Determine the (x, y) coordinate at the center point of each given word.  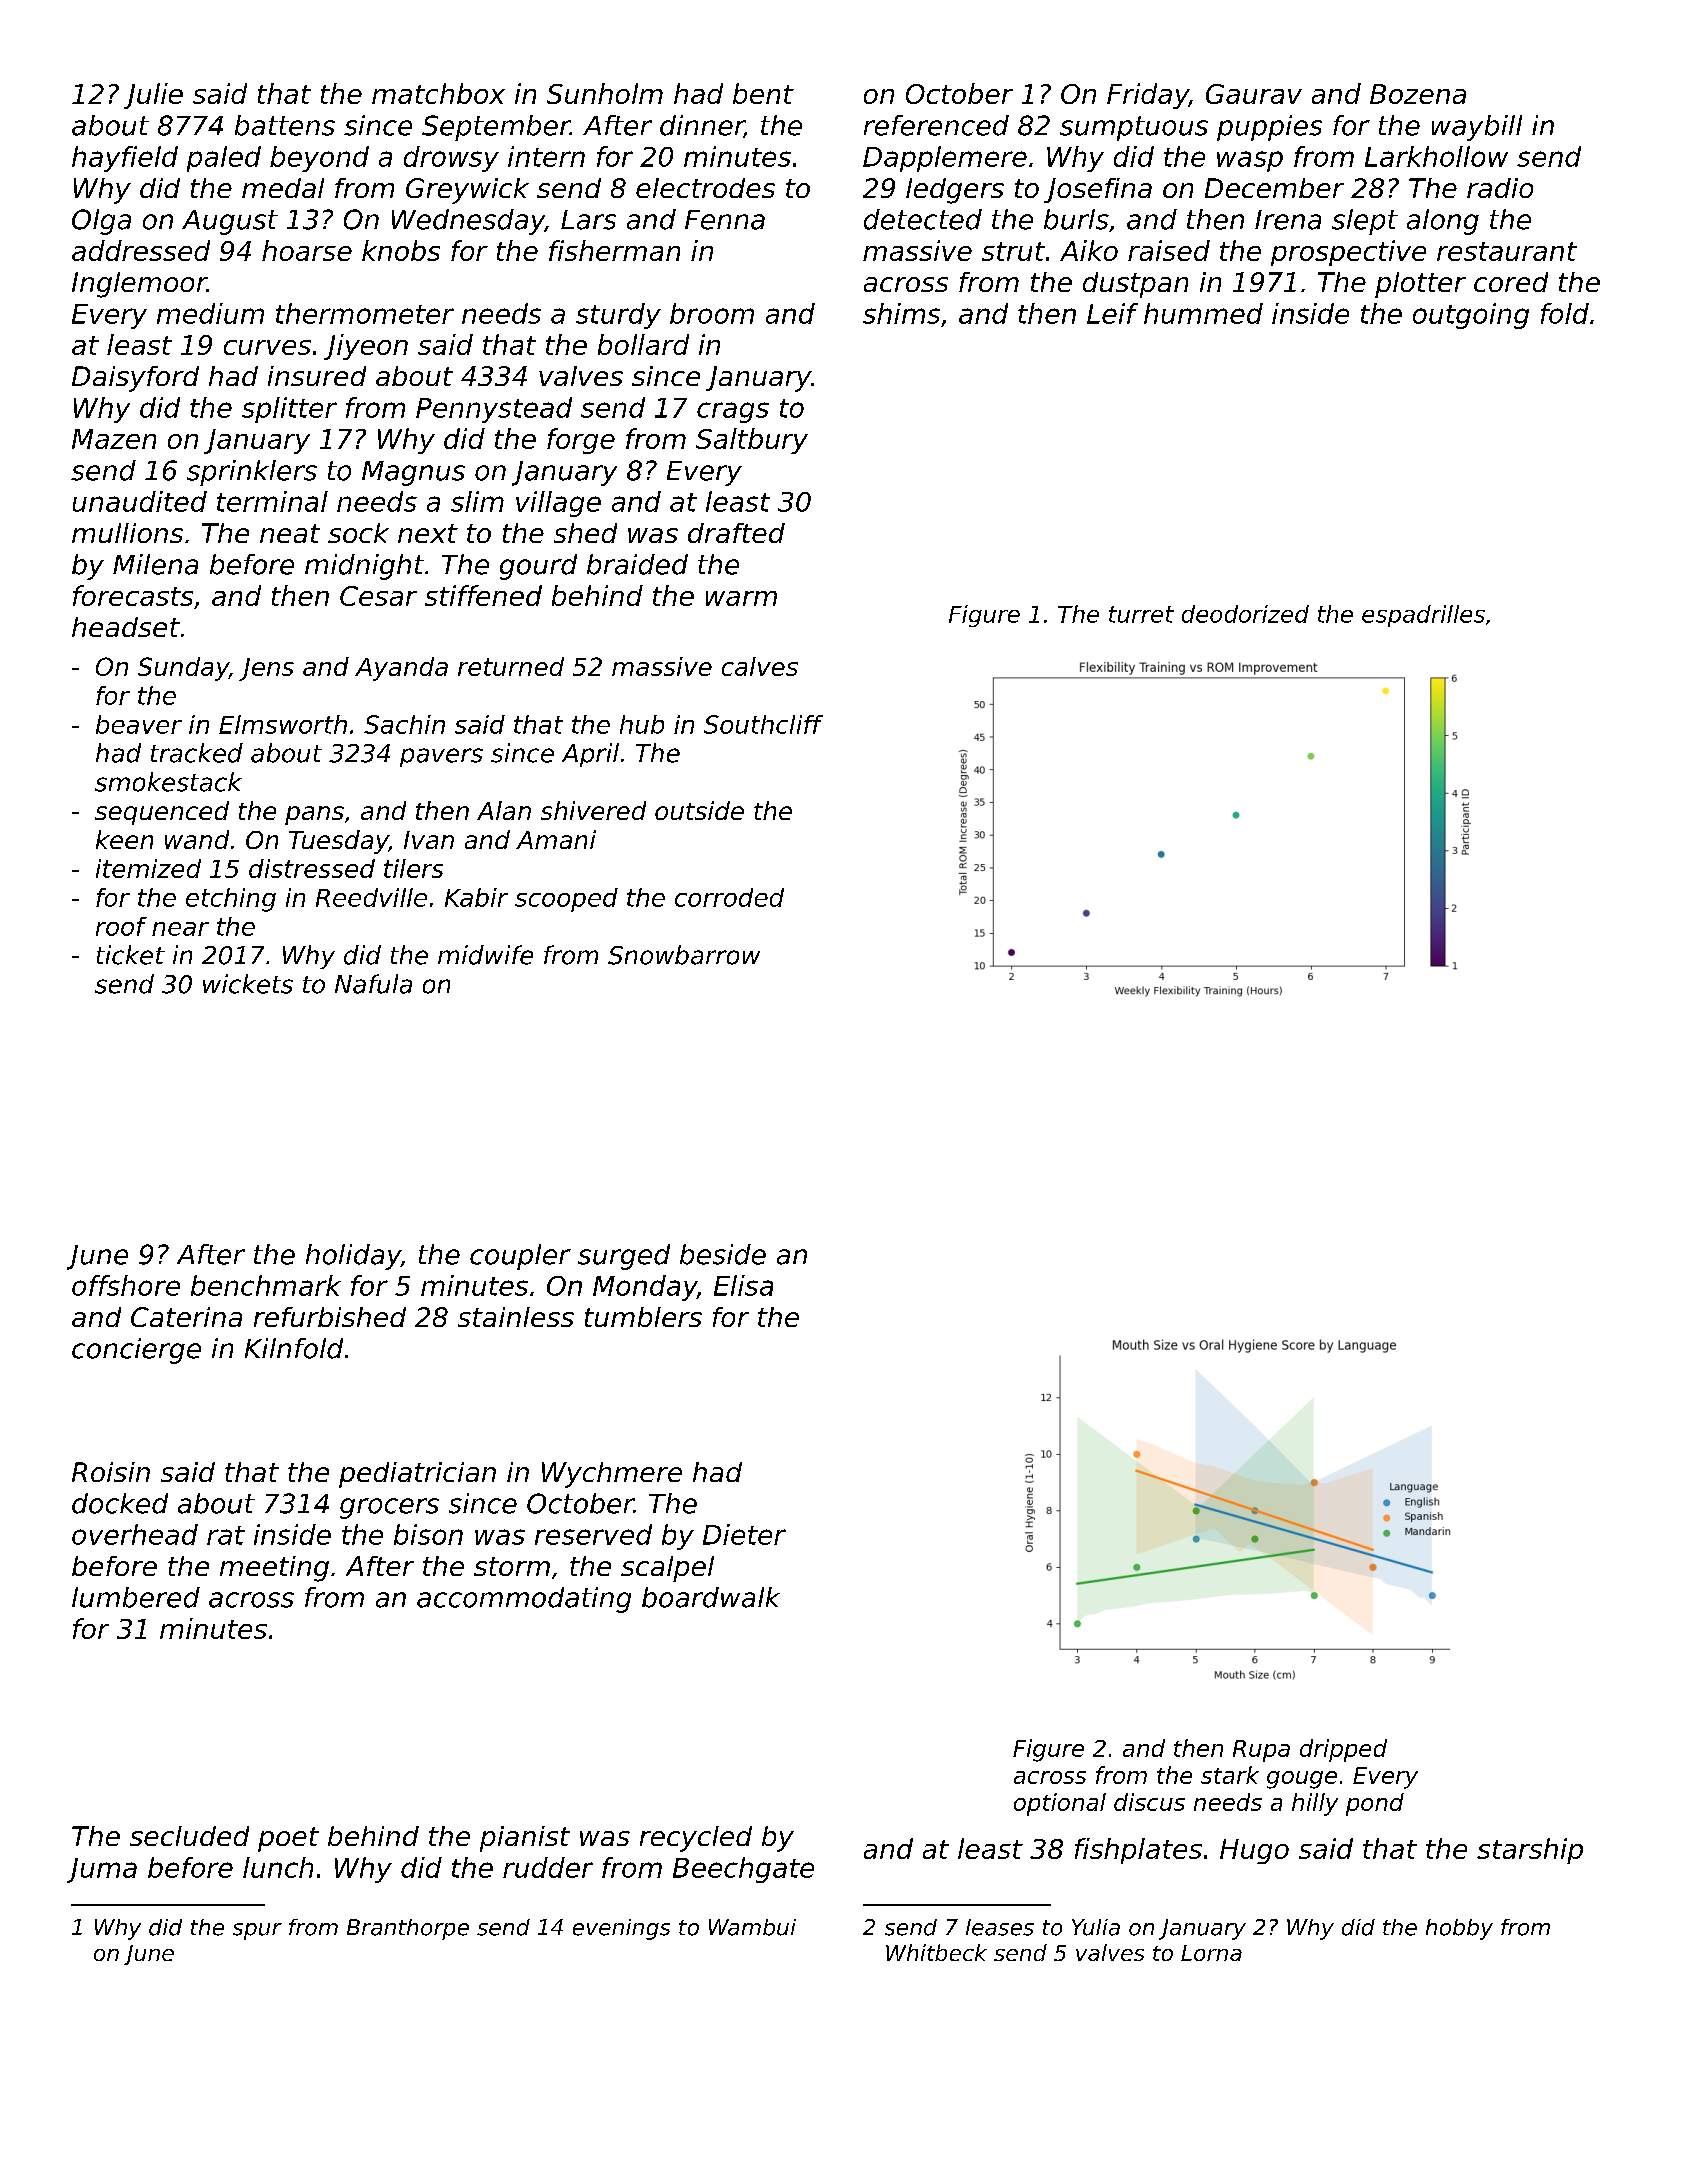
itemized (148, 868)
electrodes (705, 188)
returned (511, 666)
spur (257, 1931)
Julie (153, 96)
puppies (1269, 128)
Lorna (1211, 1953)
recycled (696, 1839)
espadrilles (1423, 616)
